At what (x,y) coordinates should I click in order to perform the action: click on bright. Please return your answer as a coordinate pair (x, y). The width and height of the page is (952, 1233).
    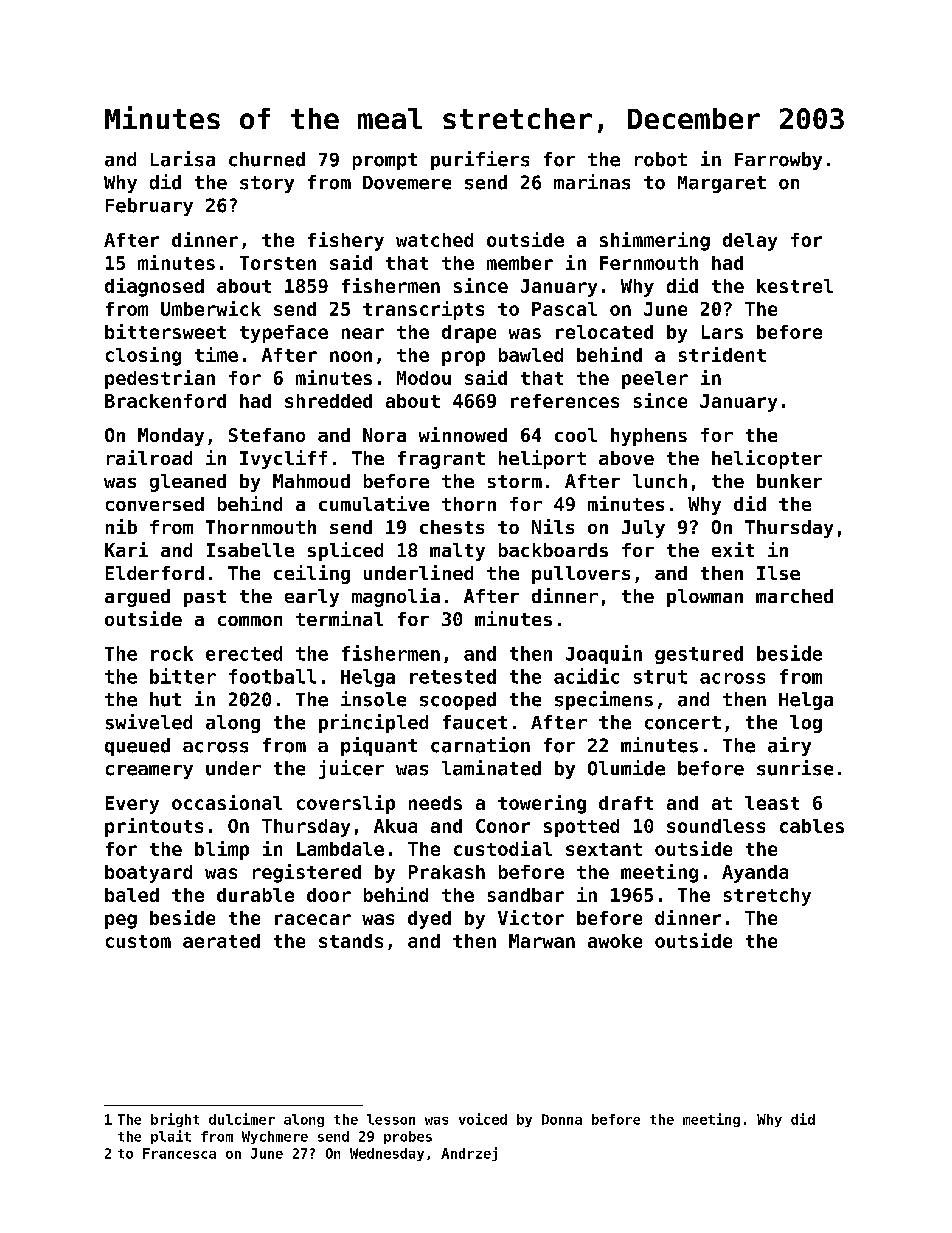
    Looking at the image, I should click on (175, 1120).
